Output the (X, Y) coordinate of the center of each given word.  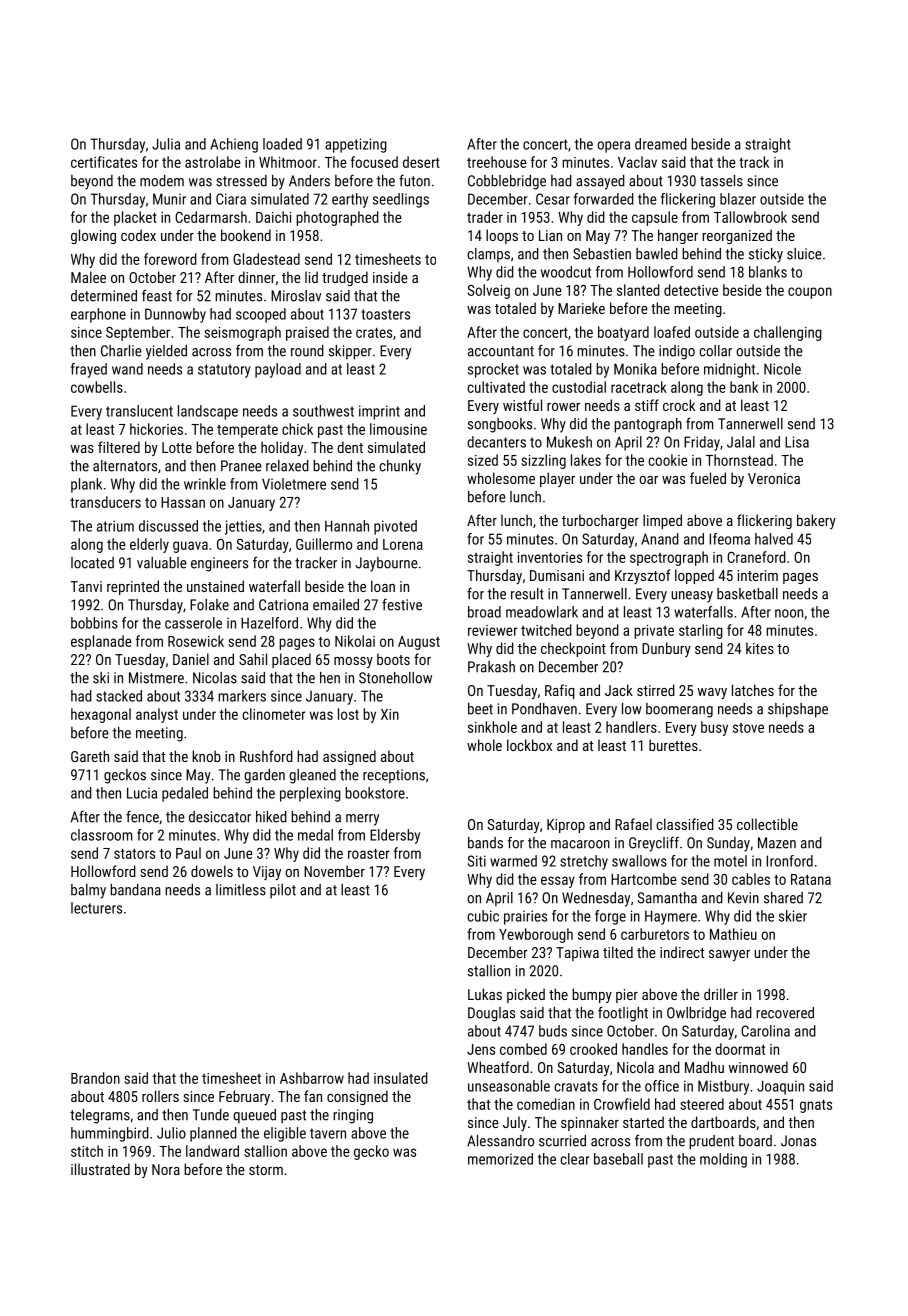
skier (793, 916)
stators (134, 853)
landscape (208, 412)
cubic (483, 916)
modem (162, 181)
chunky (400, 467)
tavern (328, 1133)
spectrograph (669, 558)
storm (266, 1170)
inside (390, 277)
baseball (618, 1159)
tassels (721, 181)
